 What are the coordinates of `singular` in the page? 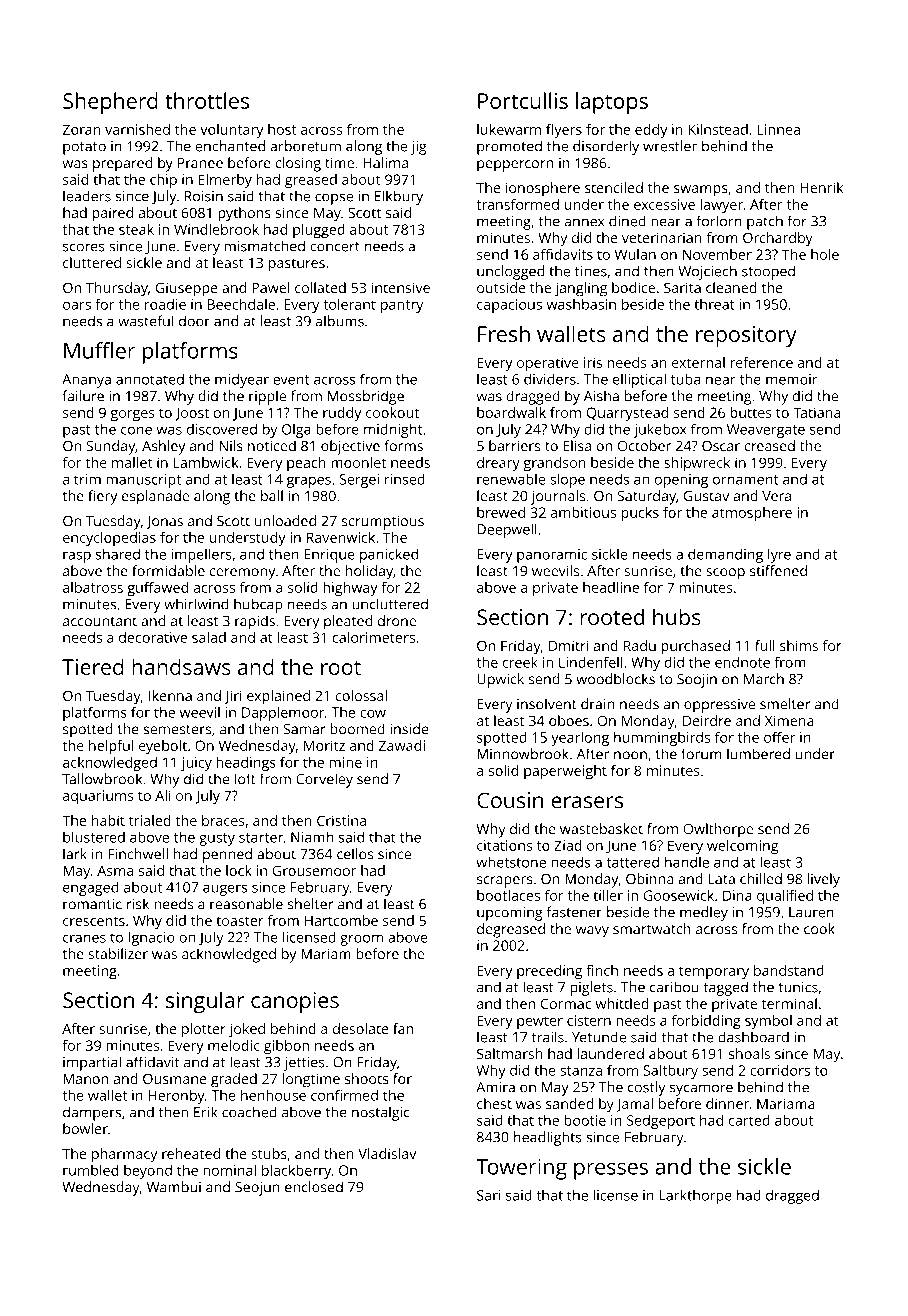 It's located at (205, 1002).
